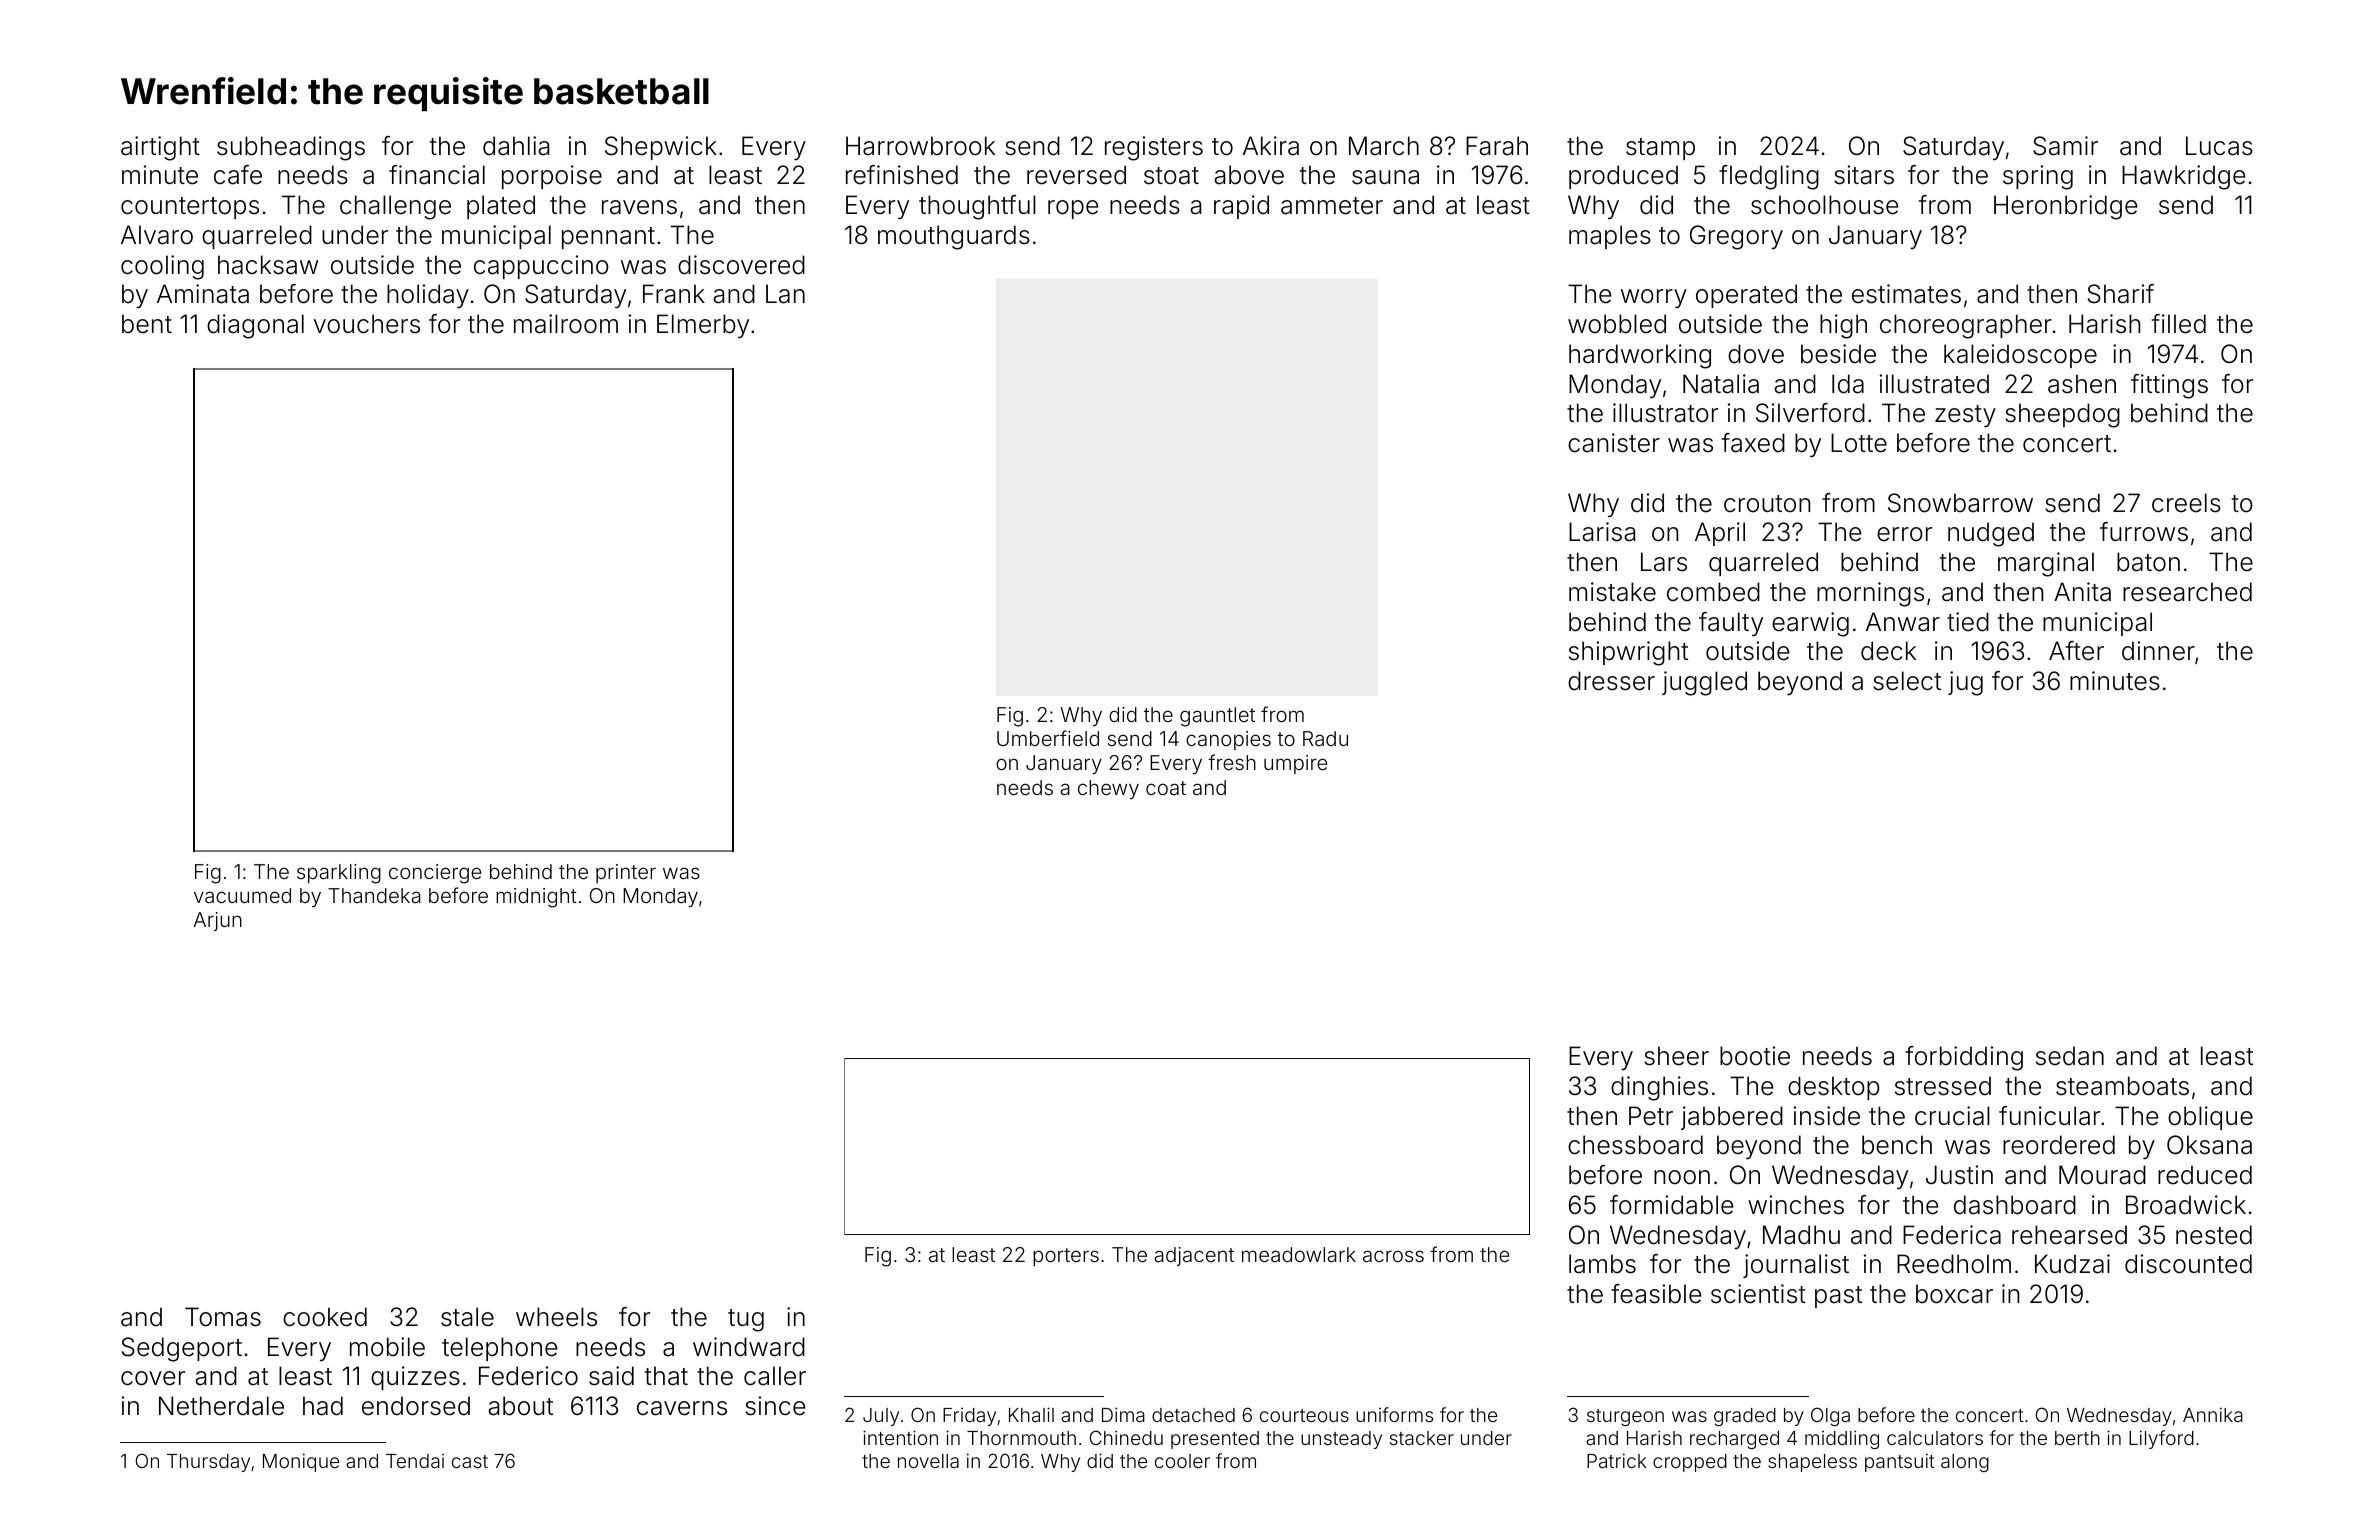 This page has height=1536, width=2374. Describe the element at coordinates (1048, 738) in the page. I see `Umberfield` at that location.
